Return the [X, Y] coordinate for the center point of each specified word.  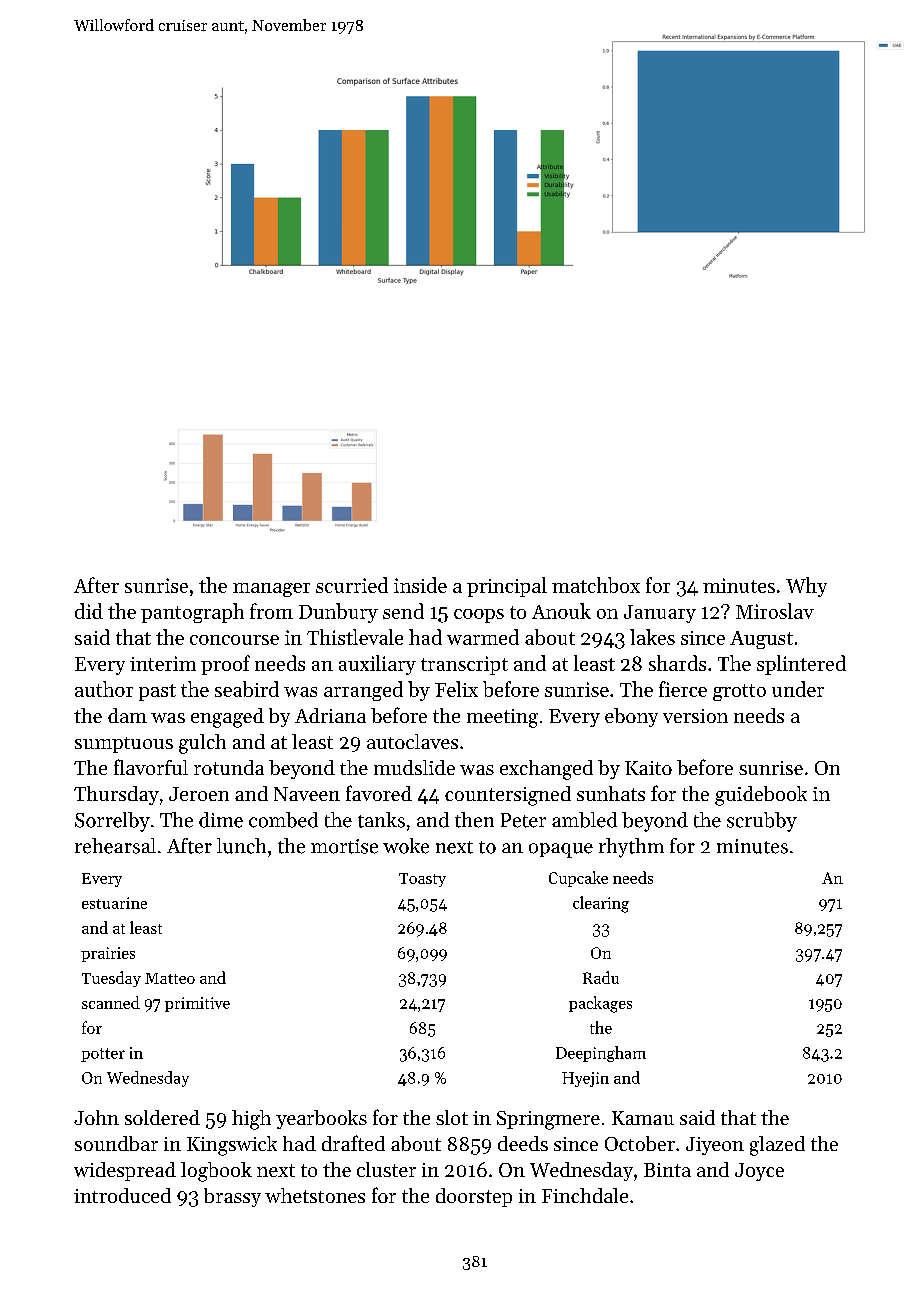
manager [271, 590]
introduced [122, 1195]
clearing [601, 904]
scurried [352, 585]
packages [600, 1004]
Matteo [170, 978]
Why [806, 587]
